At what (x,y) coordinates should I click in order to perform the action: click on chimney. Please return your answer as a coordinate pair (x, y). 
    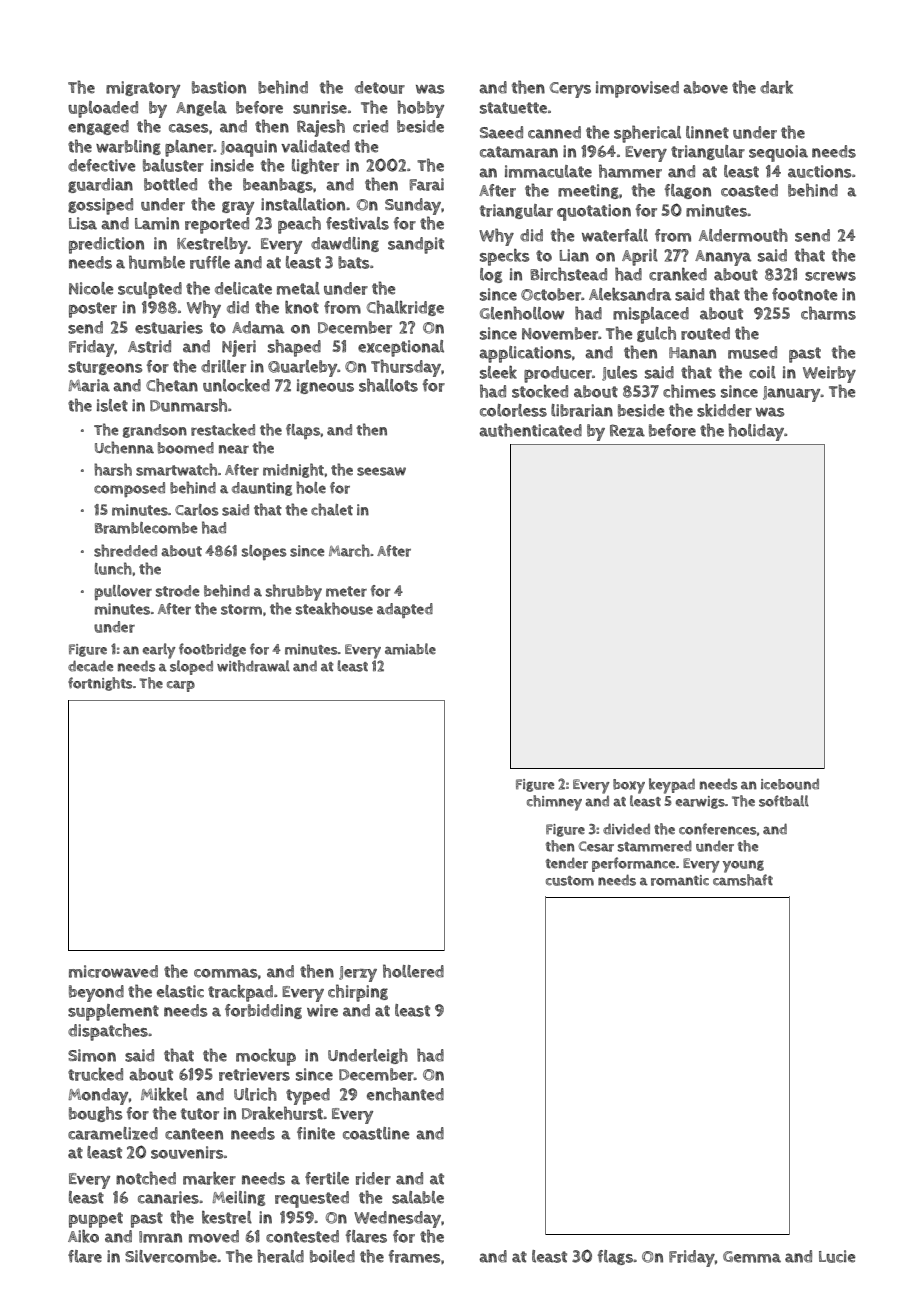
    Looking at the image, I should click on (554, 803).
